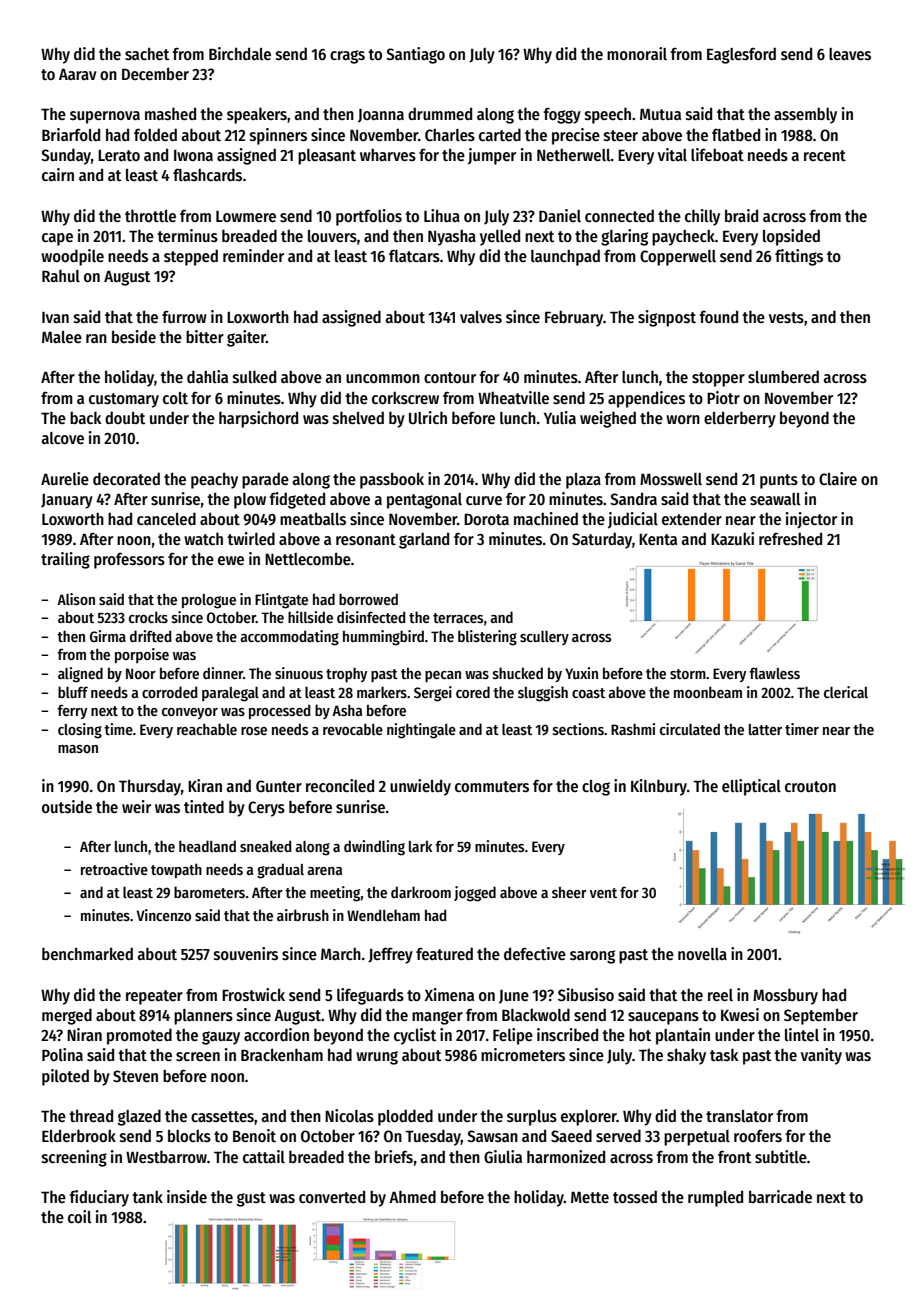 The height and width of the image is (1308, 924). Describe the element at coordinates (810, 786) in the image. I see `crouton` at that location.
